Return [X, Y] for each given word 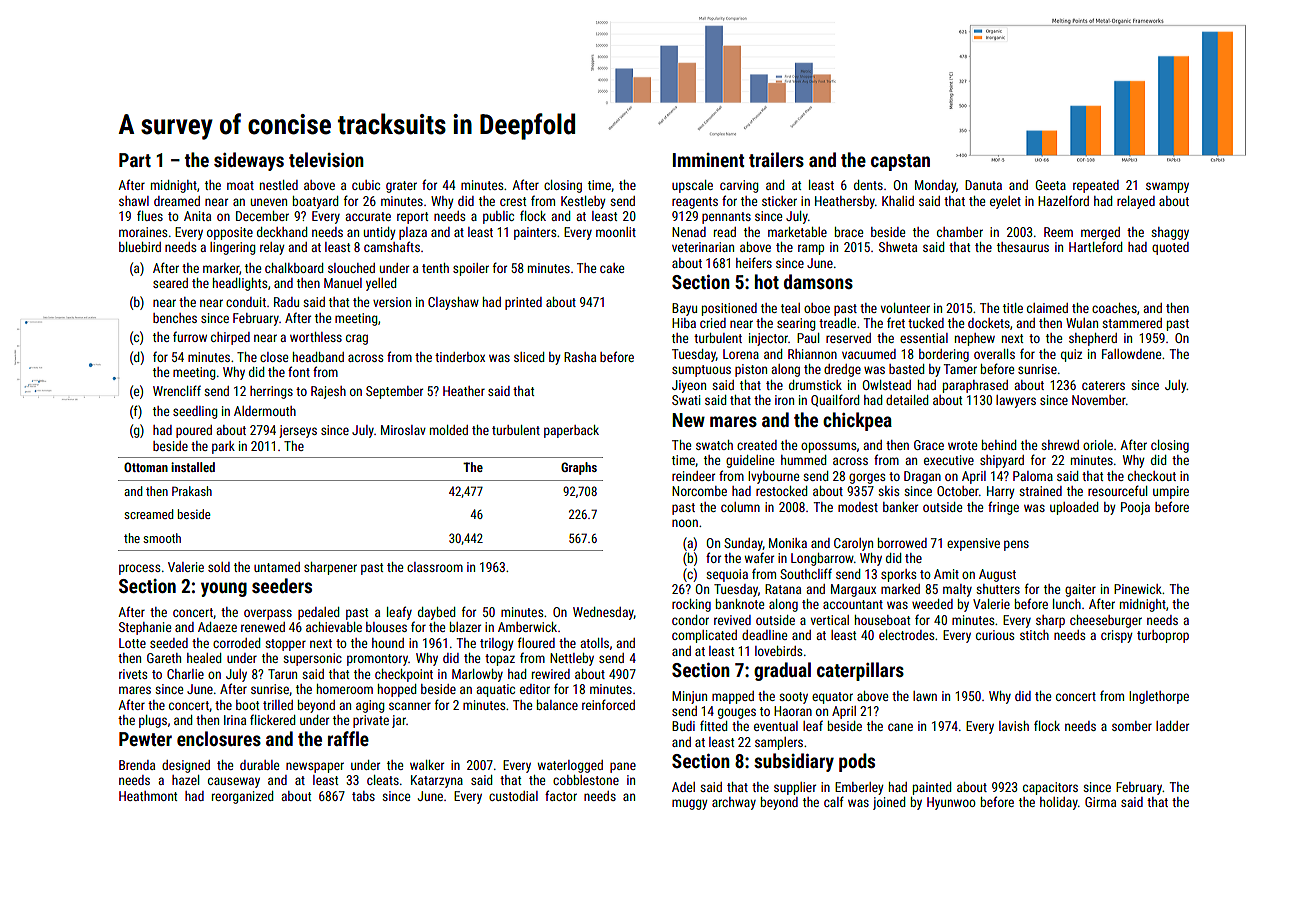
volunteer [905, 308]
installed [193, 467]
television [326, 159]
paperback [571, 431]
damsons [818, 281]
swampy [1167, 187]
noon [685, 523]
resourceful [1117, 490]
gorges [867, 478]
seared [170, 283]
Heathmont [148, 796]
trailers [776, 159]
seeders [282, 585]
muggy [690, 804]
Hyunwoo [951, 803]
